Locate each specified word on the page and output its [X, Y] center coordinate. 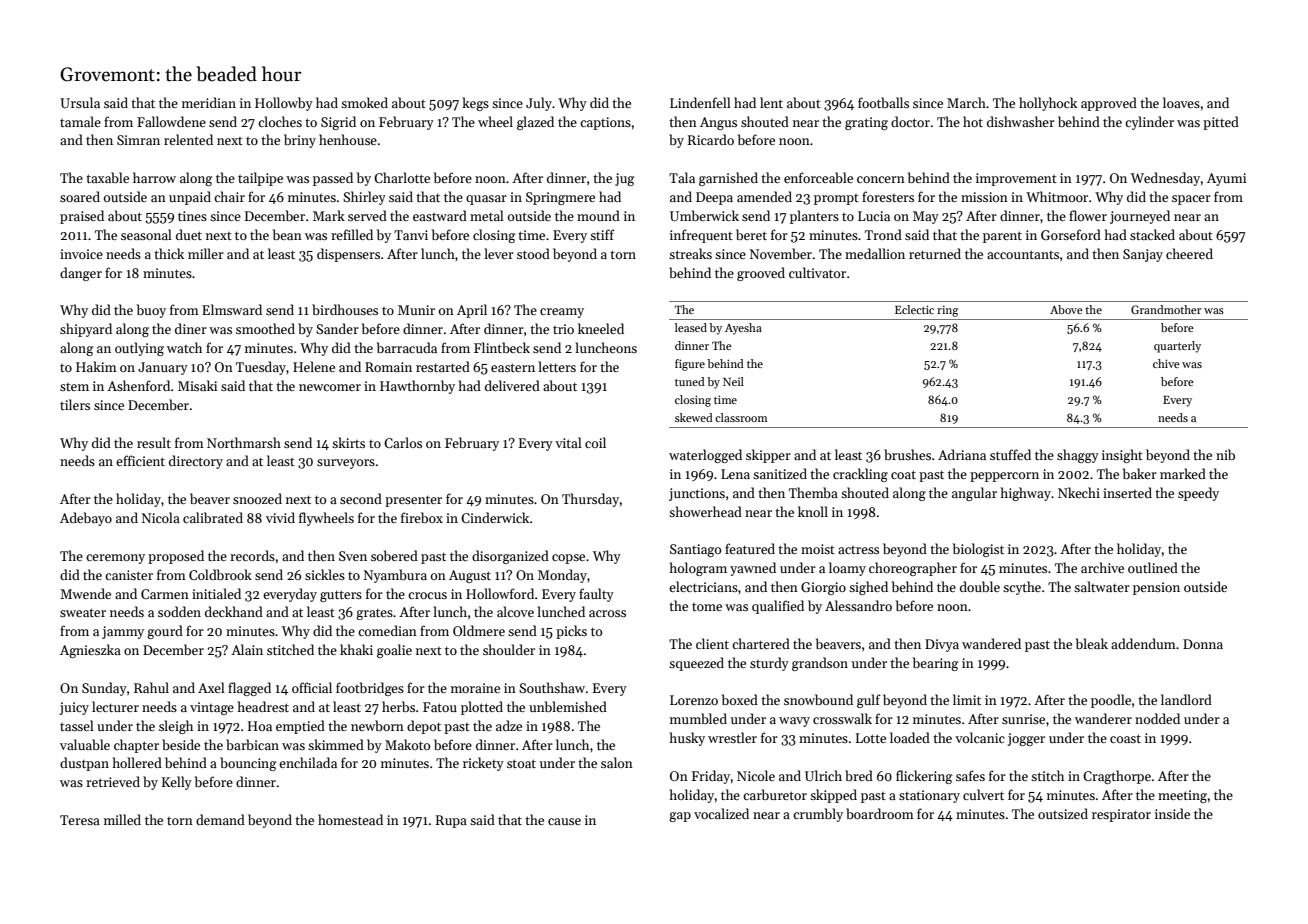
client [712, 643]
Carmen [165, 594]
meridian [209, 102]
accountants [1023, 254]
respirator [1121, 815]
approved [1109, 104]
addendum [1143, 643]
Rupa [451, 821]
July [539, 104]
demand [220, 819]
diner [191, 328]
